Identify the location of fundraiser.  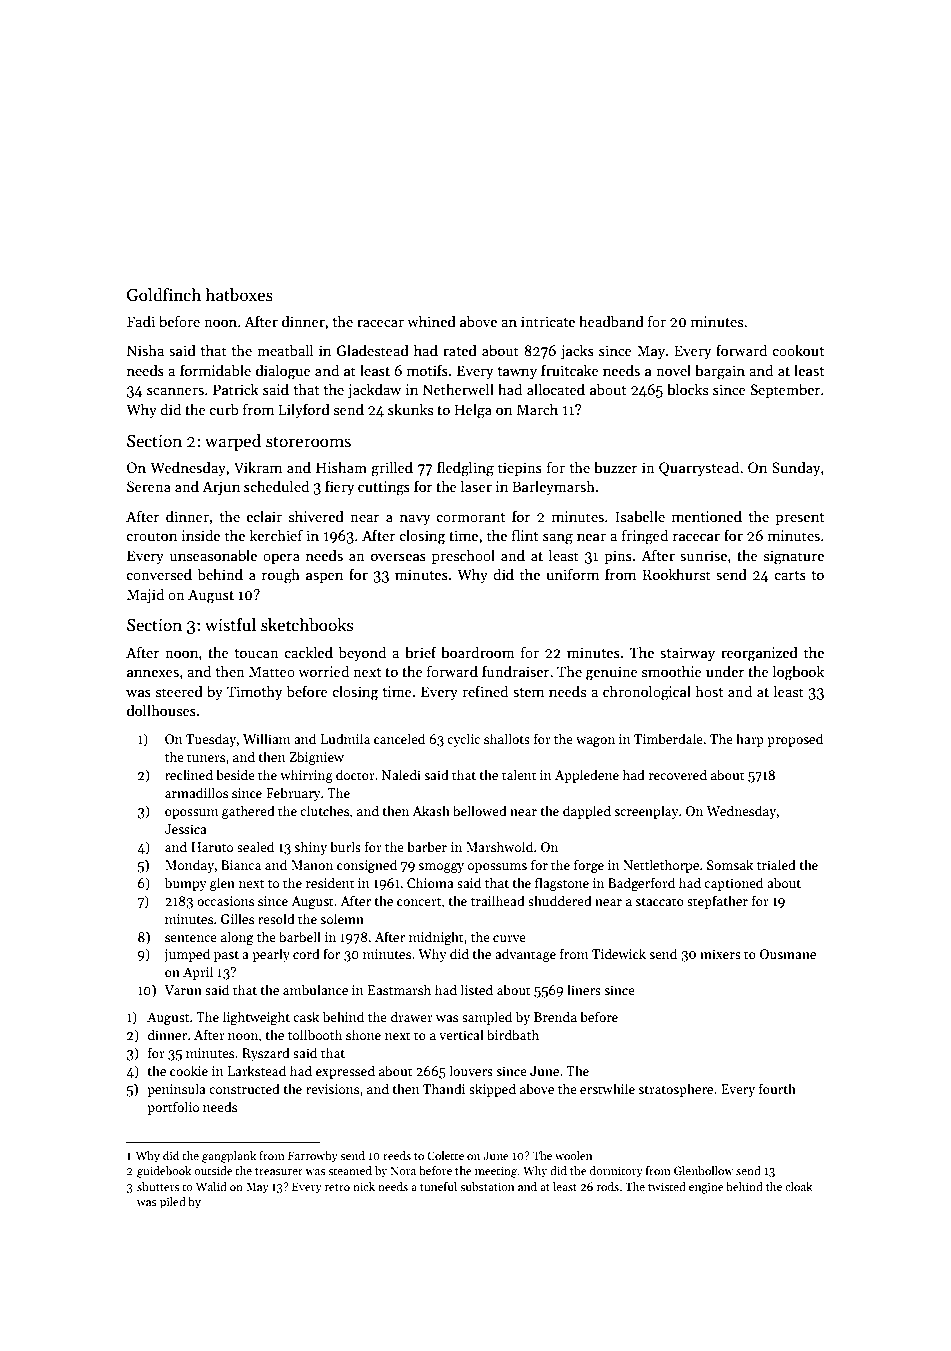
(516, 671).
